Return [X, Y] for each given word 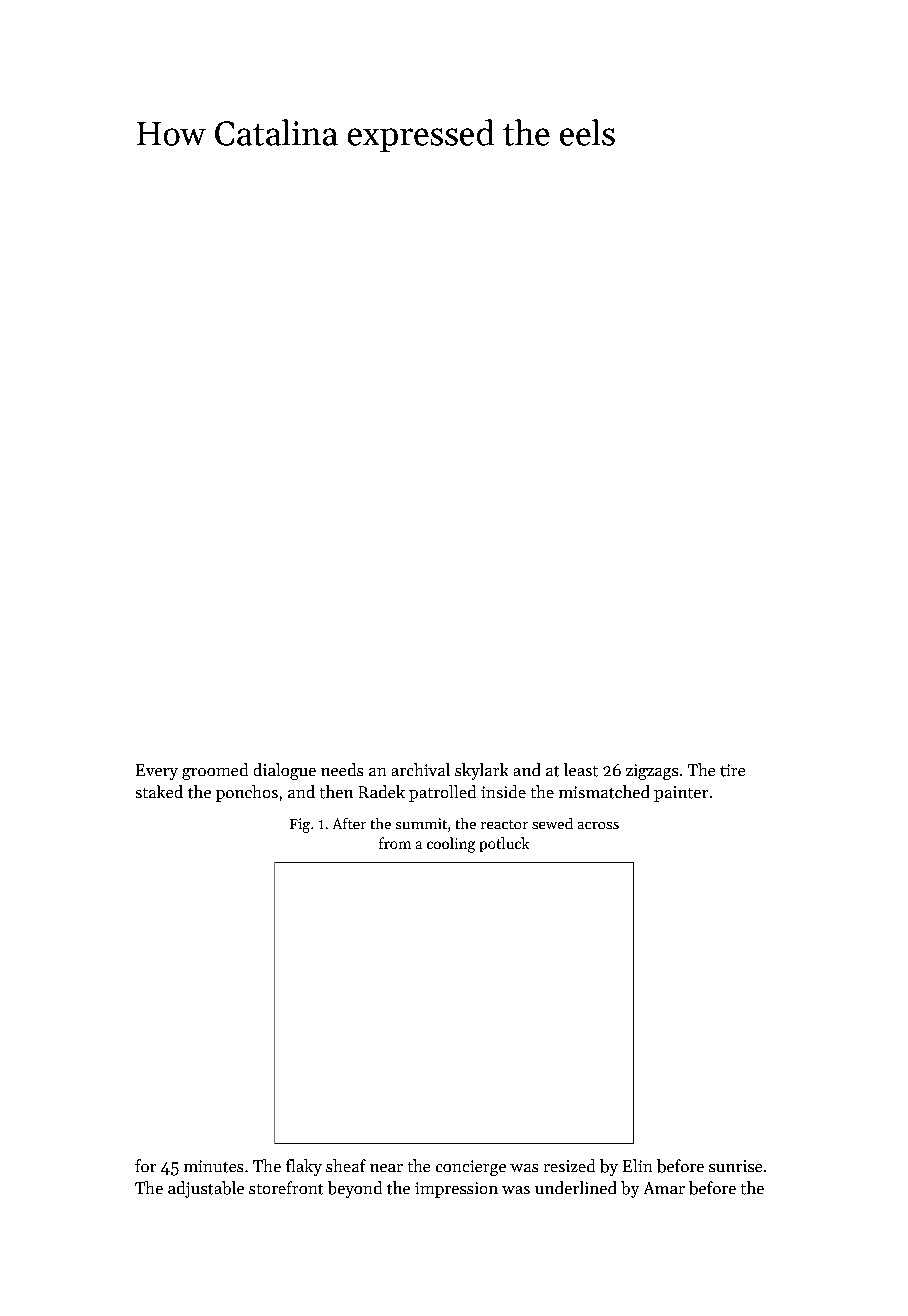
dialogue [285, 771]
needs [342, 769]
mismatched [604, 792]
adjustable [206, 1189]
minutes [213, 1166]
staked [159, 791]
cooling [451, 845]
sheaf [346, 1165]
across [598, 825]
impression [456, 1190]
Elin [637, 1165]
